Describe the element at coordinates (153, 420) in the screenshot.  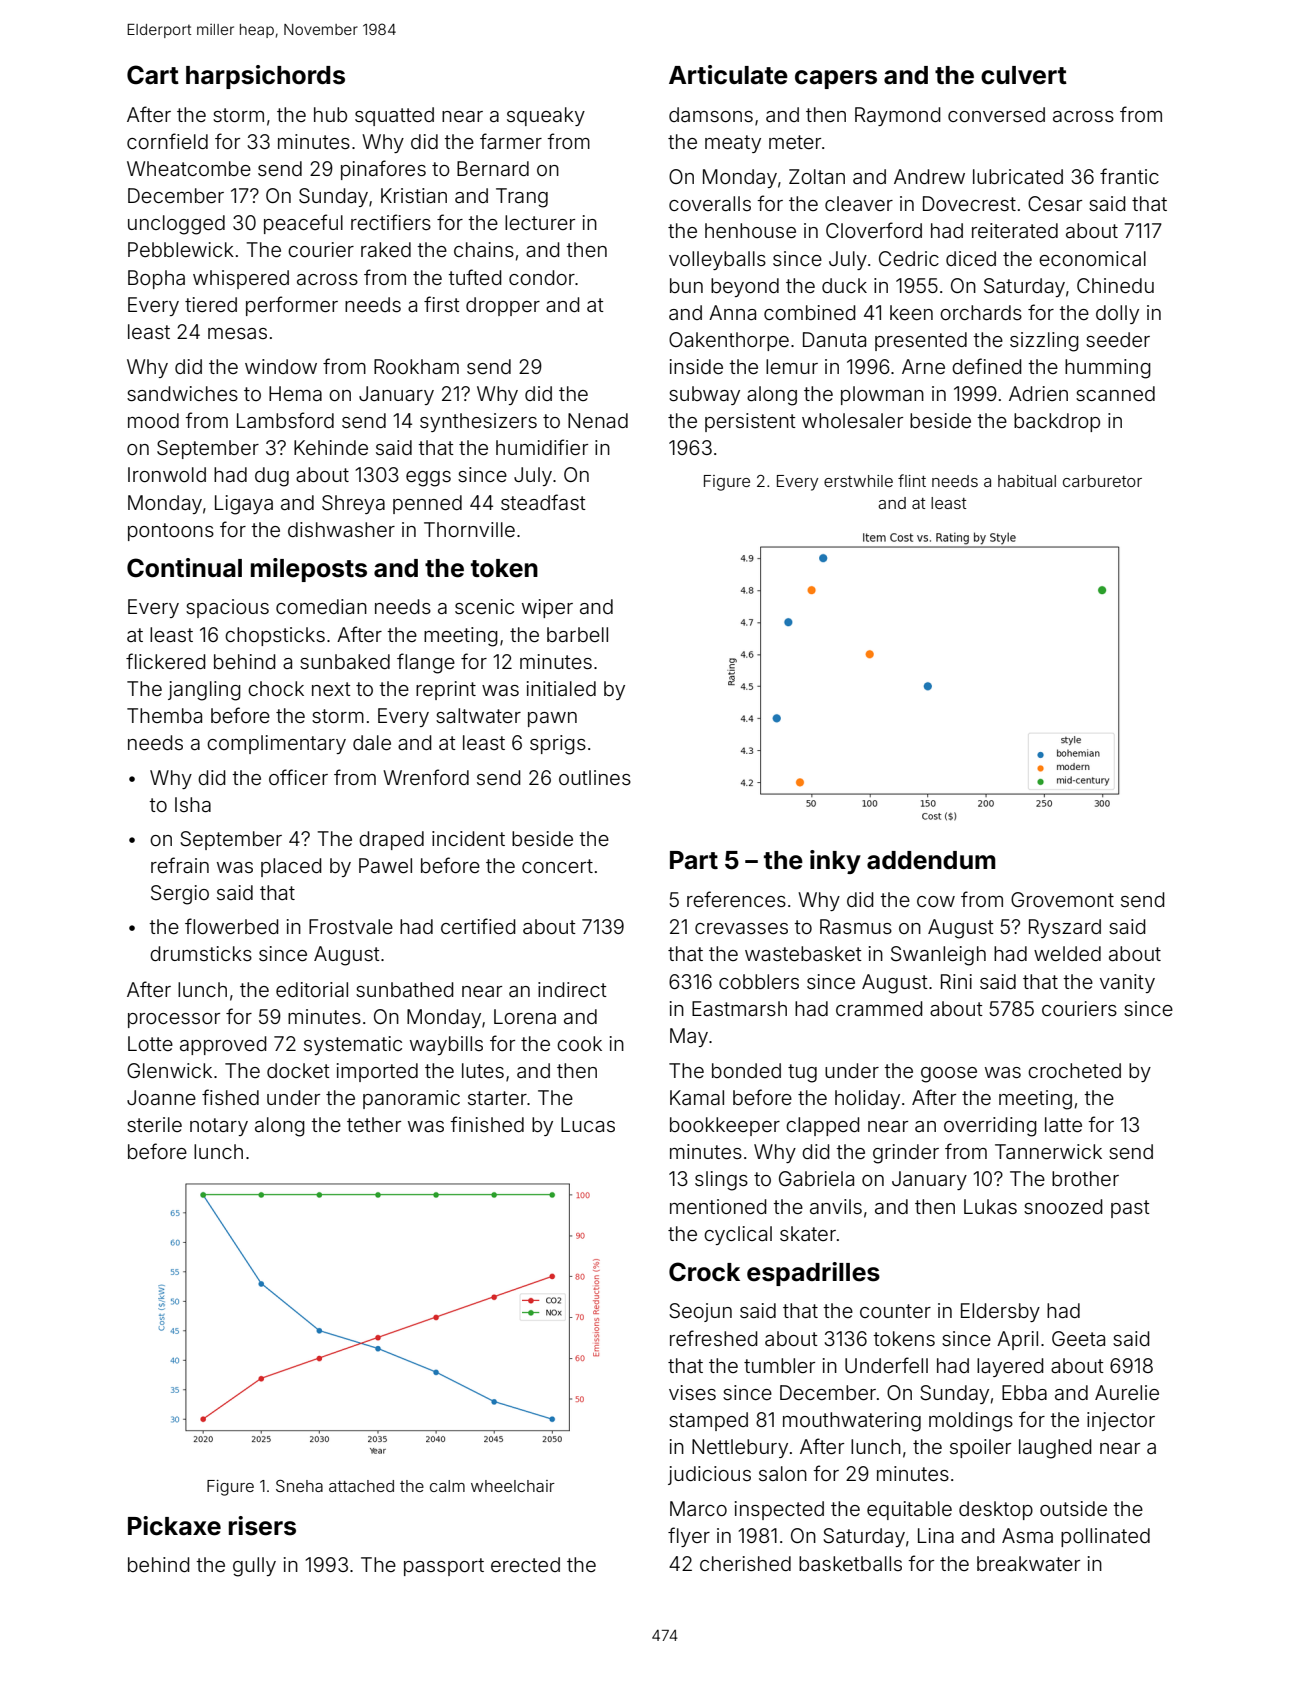
I see `mood` at that location.
